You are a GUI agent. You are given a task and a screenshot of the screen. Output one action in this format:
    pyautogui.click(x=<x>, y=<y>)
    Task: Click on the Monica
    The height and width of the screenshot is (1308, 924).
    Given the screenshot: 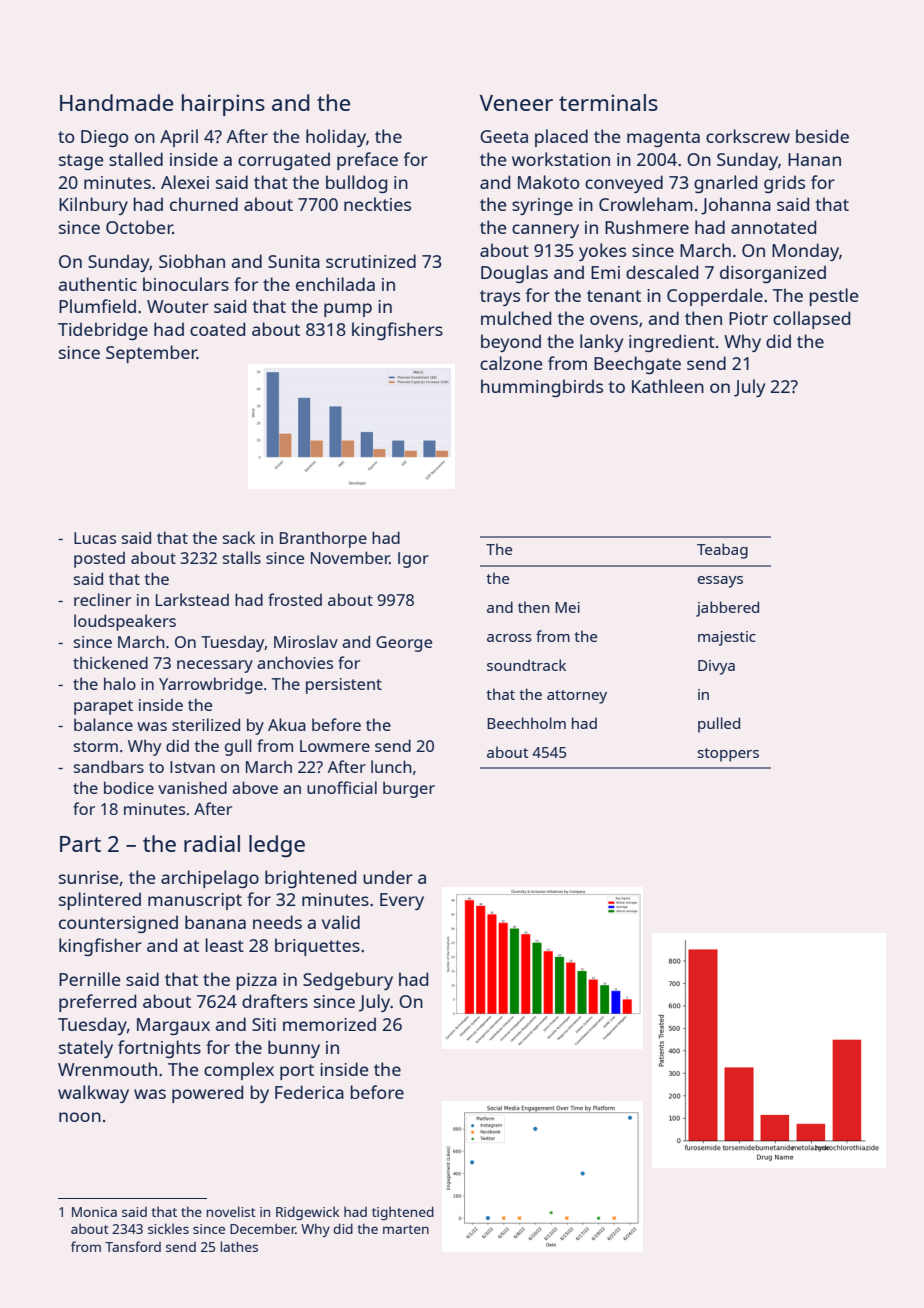 What is the action you would take?
    pyautogui.click(x=94, y=1212)
